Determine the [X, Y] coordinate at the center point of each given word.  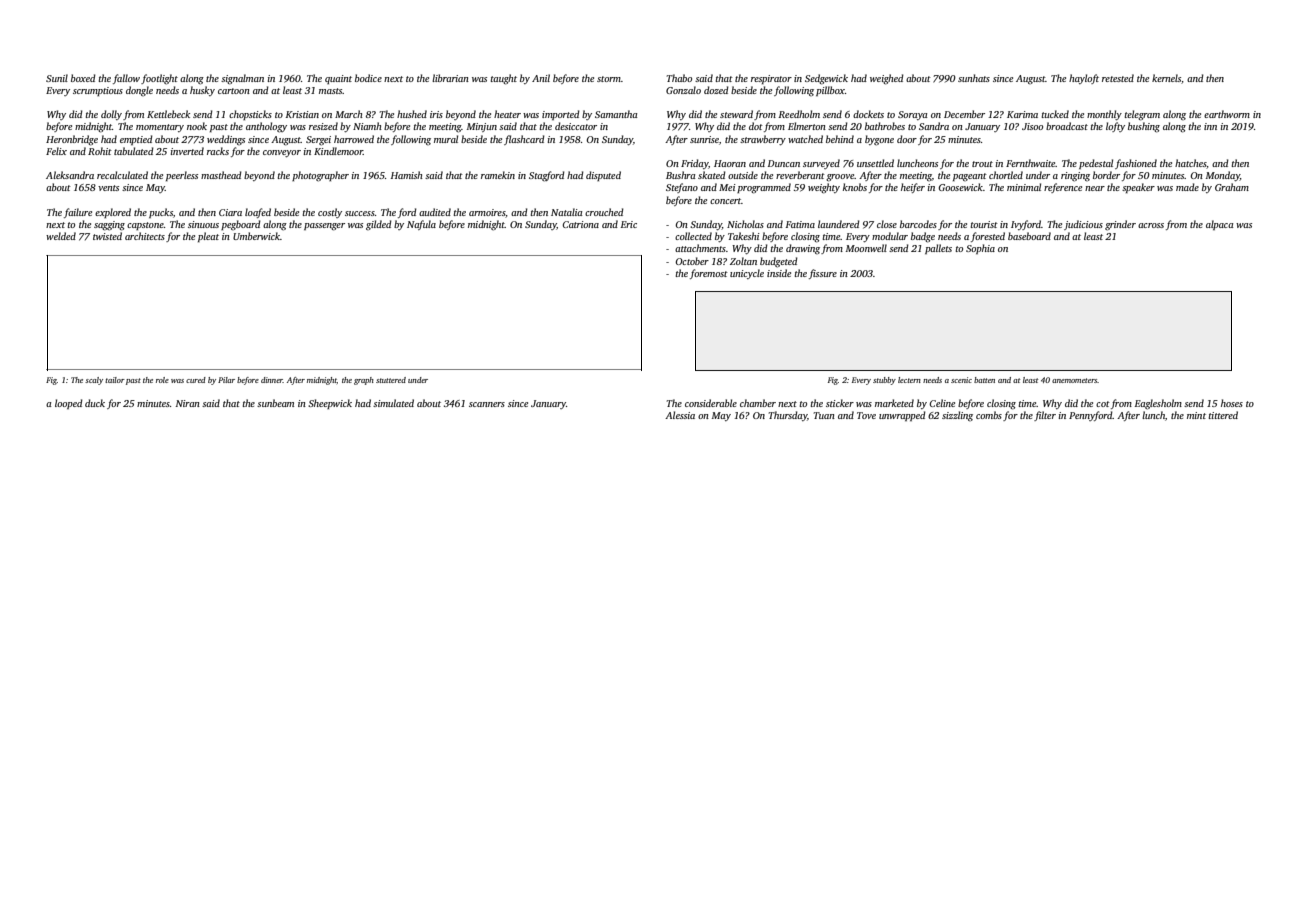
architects [145, 236]
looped [69, 404]
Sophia [980, 249]
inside [779, 273]
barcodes [918, 224]
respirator [771, 79]
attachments [700, 248]
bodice [368, 78]
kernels [1166, 78]
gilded [379, 225]
